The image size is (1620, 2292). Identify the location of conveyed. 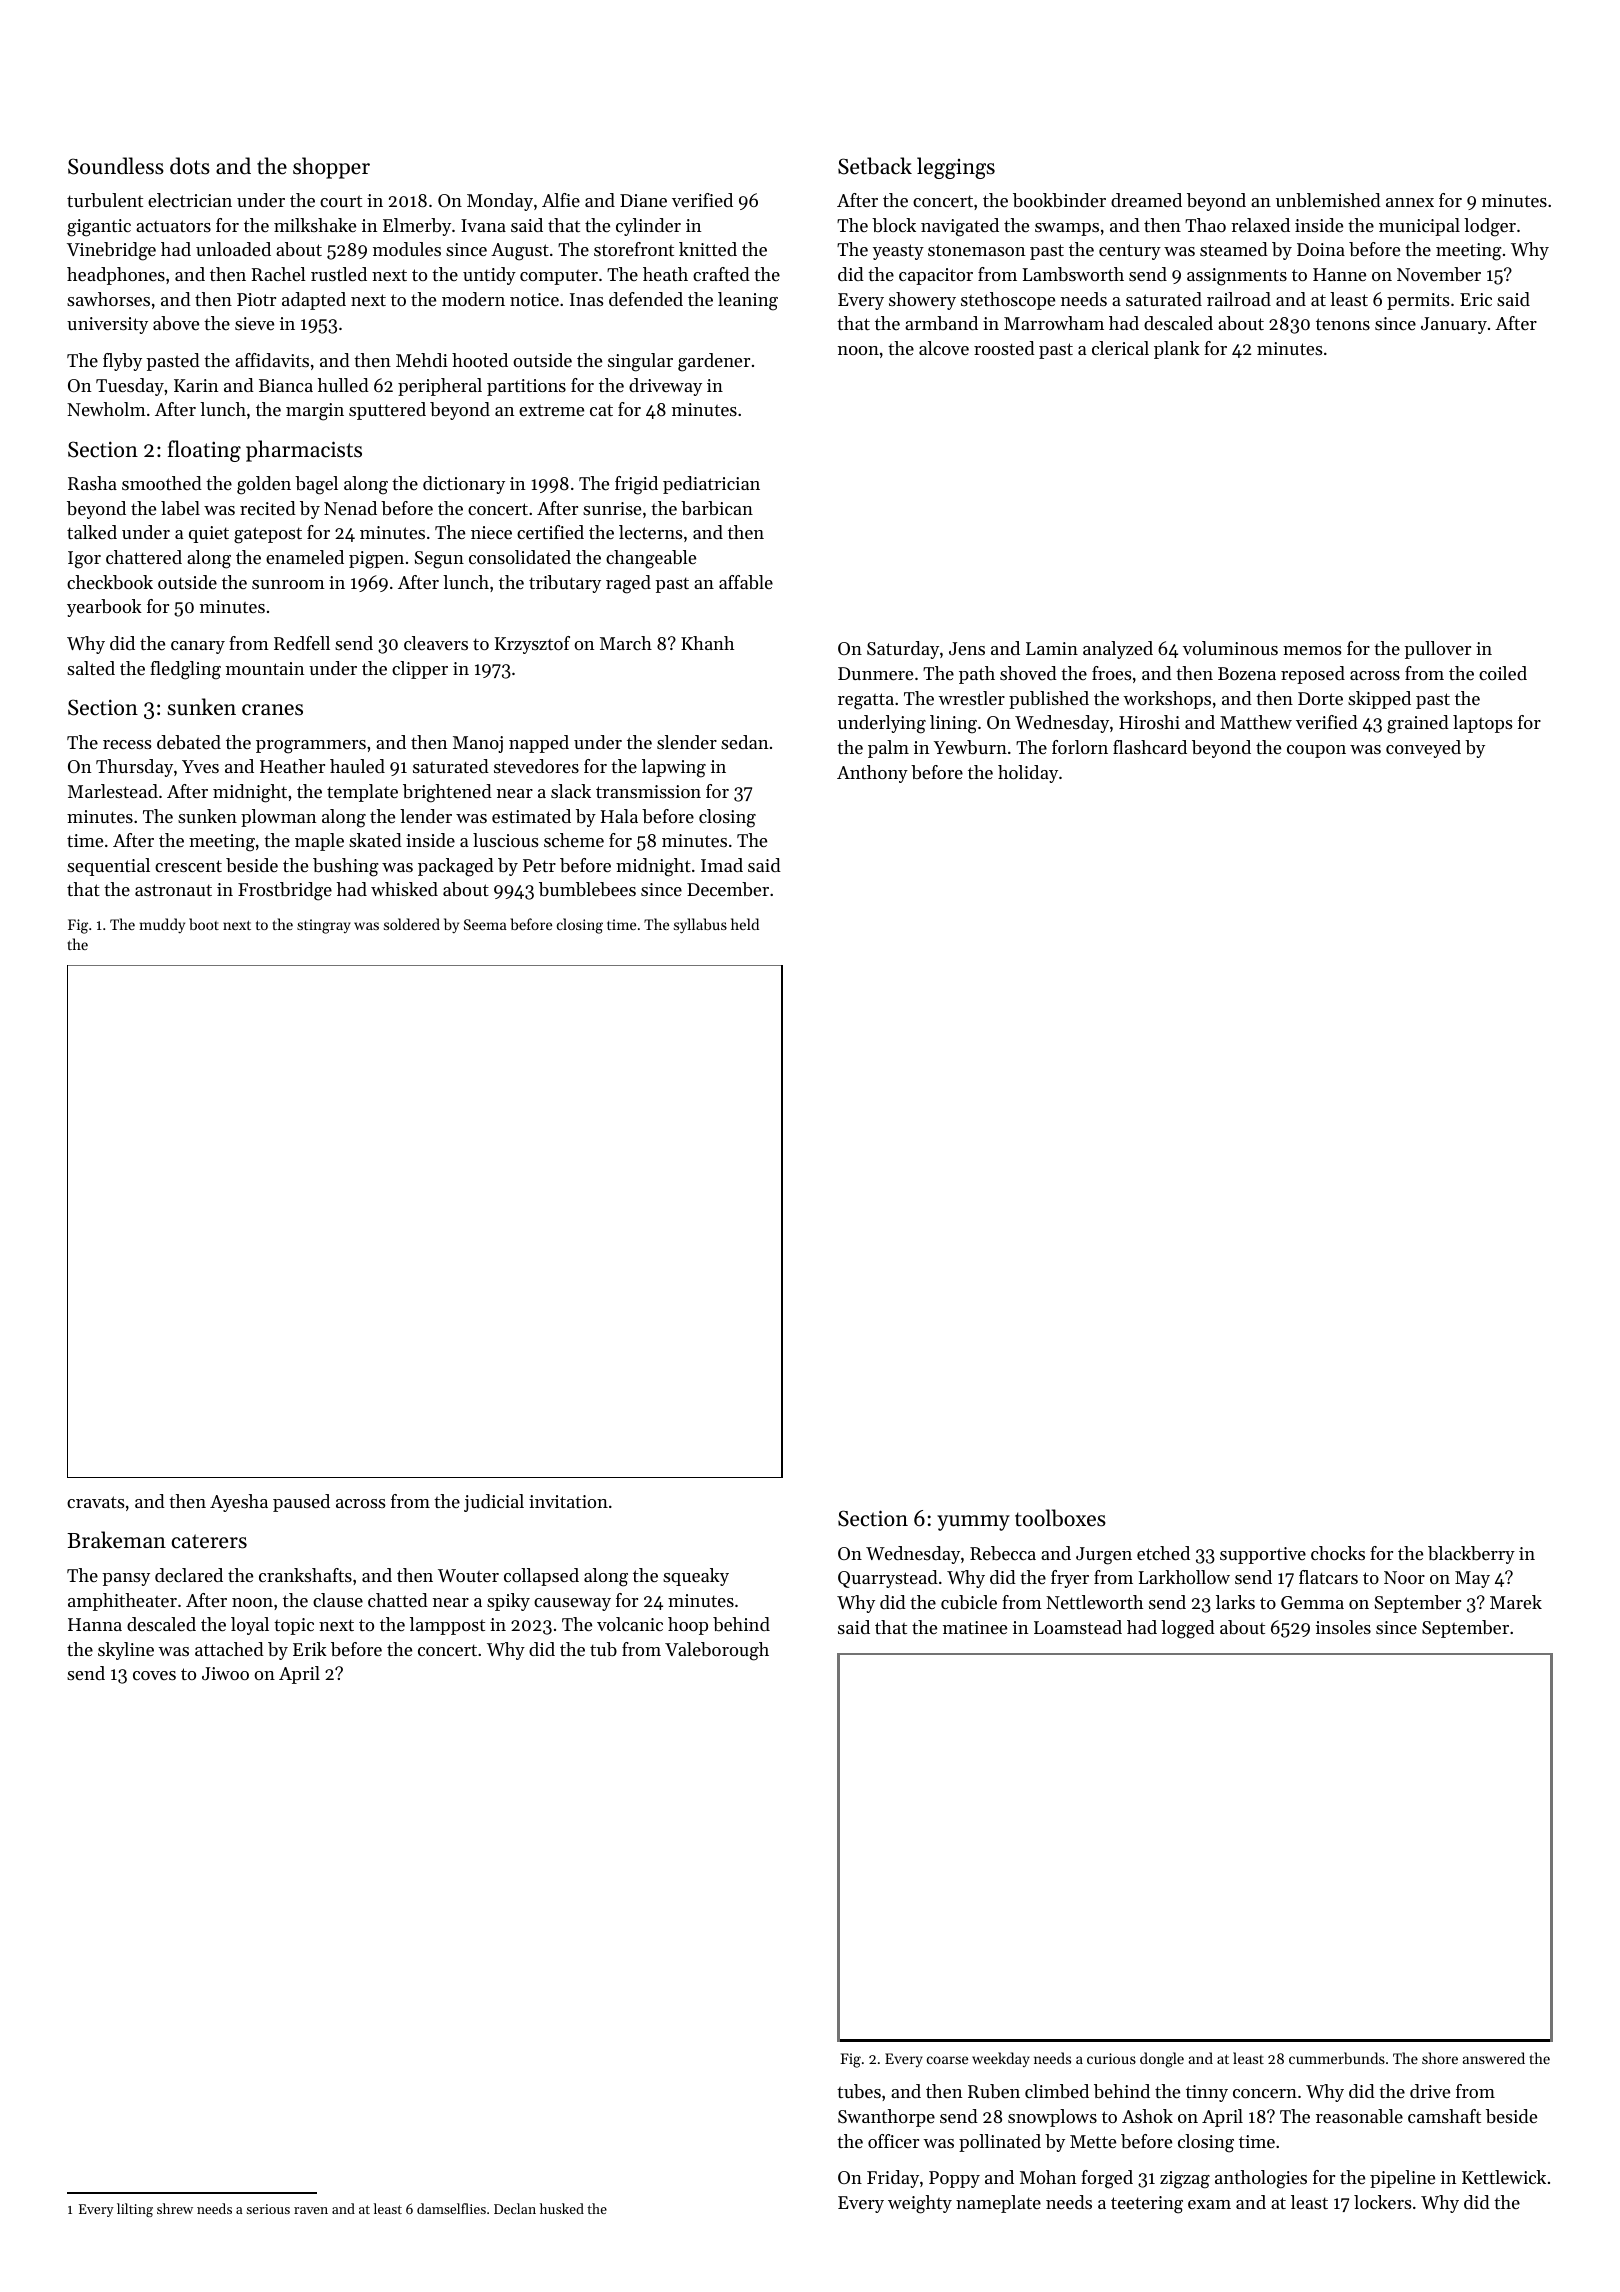
(1423, 749).
